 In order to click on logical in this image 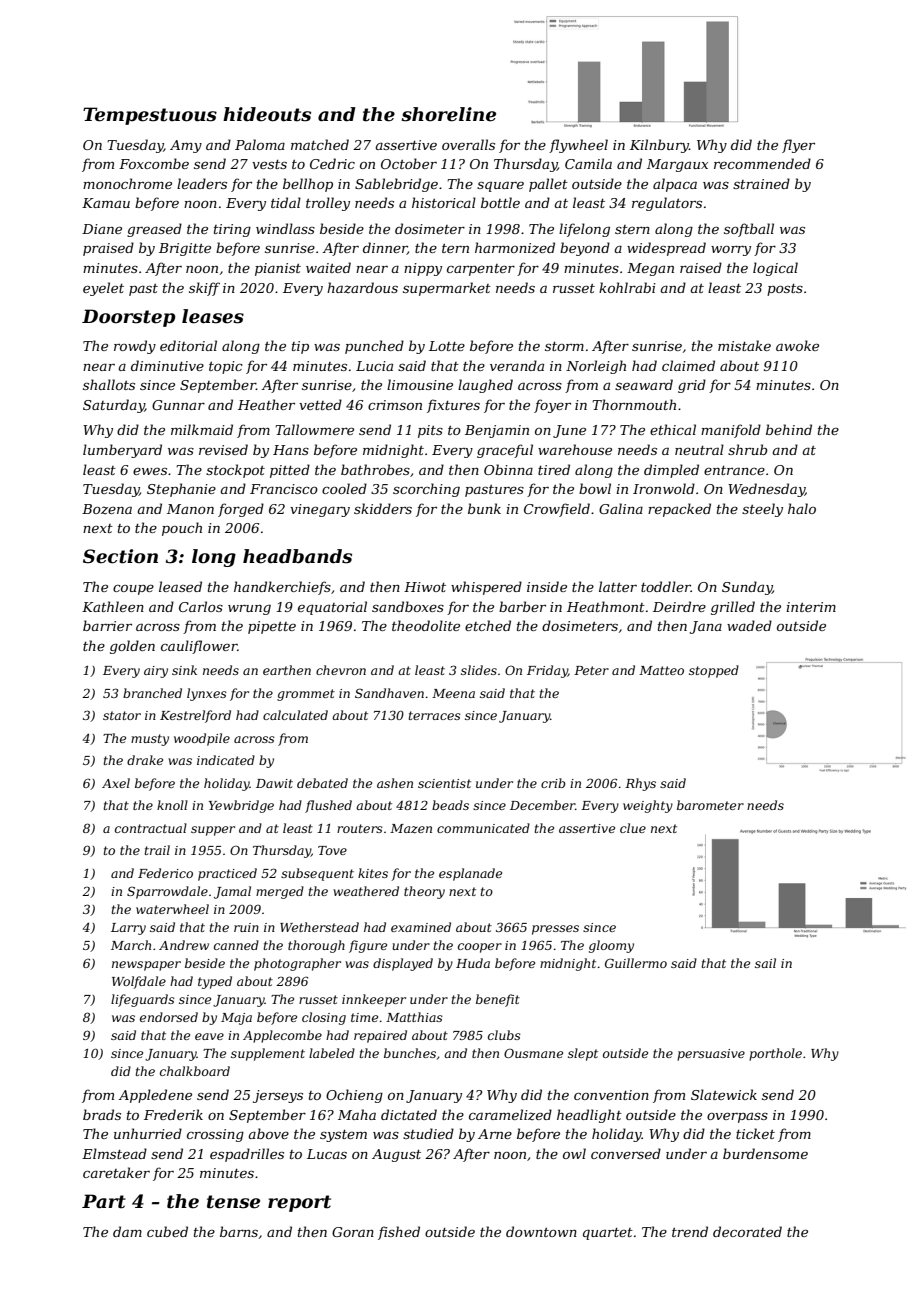, I will do `click(775, 269)`.
